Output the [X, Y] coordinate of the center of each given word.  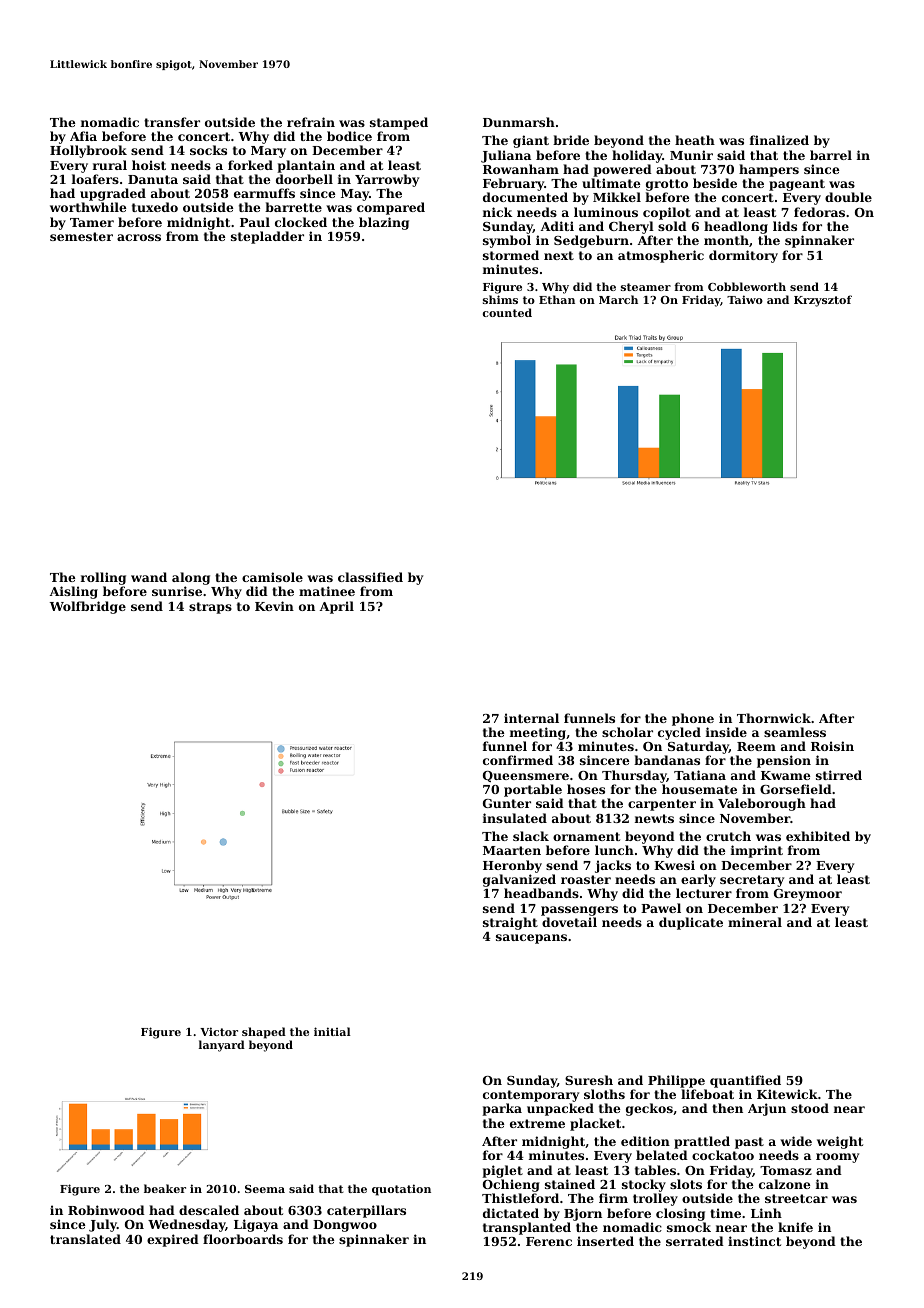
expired [173, 1240]
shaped [264, 1033]
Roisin [832, 746]
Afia [83, 136]
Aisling [73, 592]
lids [785, 226]
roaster [586, 879]
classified [370, 577]
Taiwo [745, 299]
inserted [605, 1241]
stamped [399, 123]
